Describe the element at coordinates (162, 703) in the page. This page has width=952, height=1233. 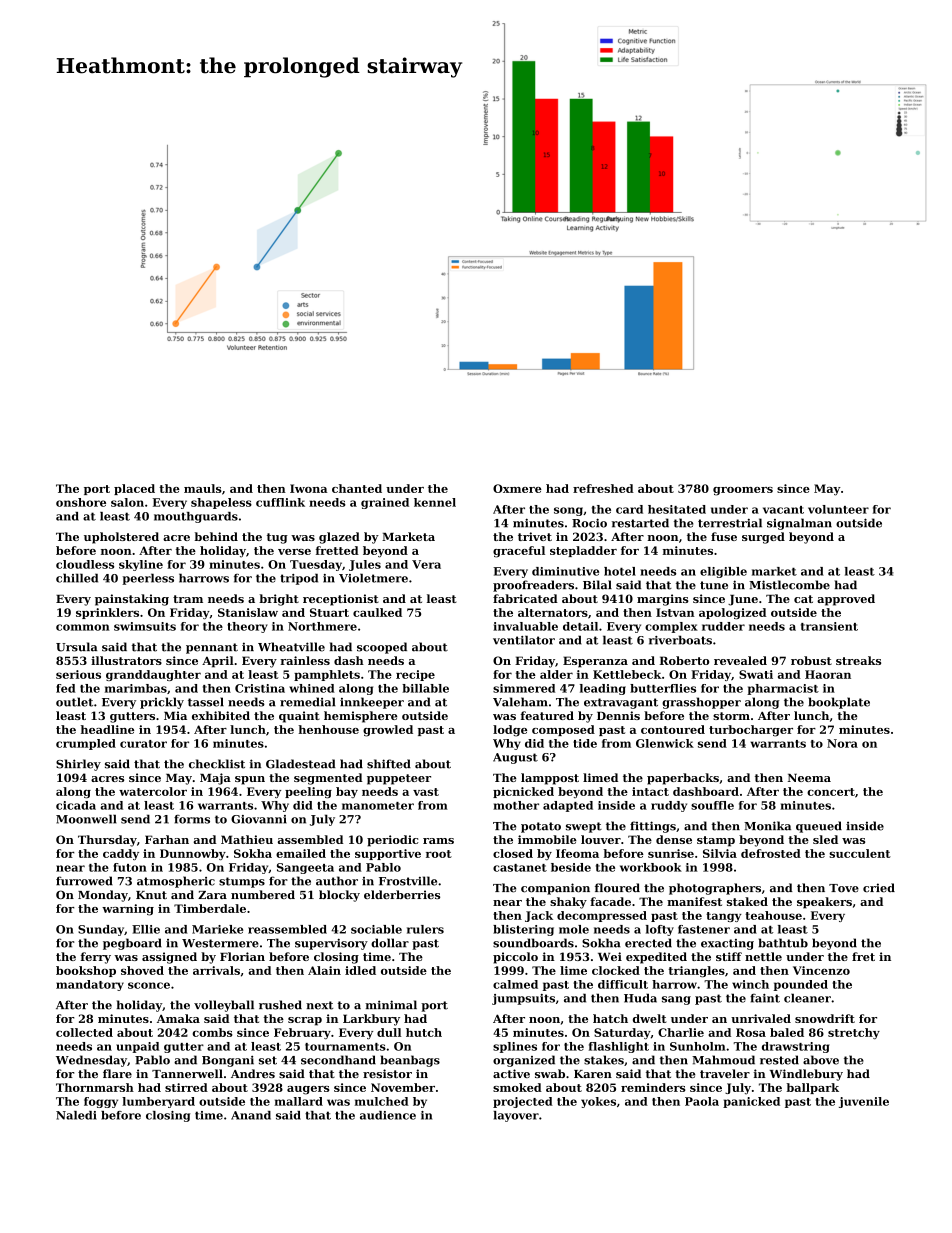
I see `prickly` at that location.
